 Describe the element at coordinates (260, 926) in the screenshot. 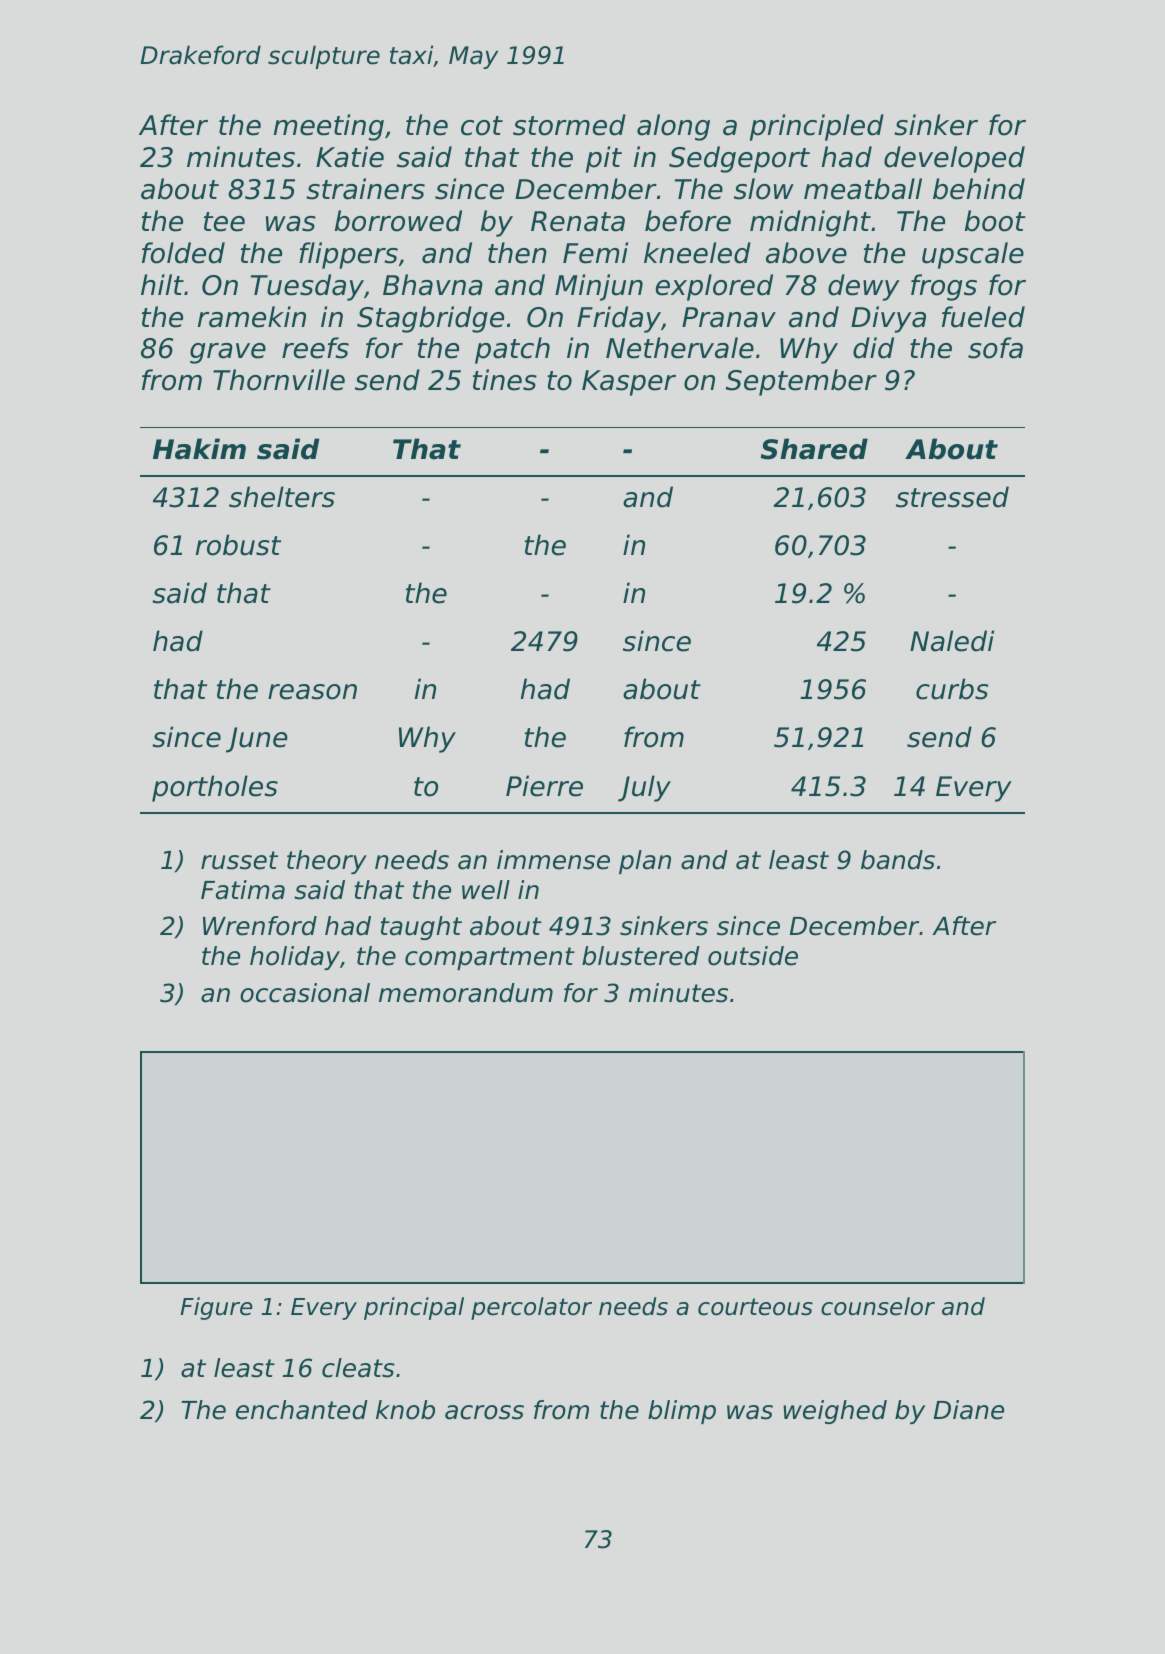

I see `Wrenford` at that location.
